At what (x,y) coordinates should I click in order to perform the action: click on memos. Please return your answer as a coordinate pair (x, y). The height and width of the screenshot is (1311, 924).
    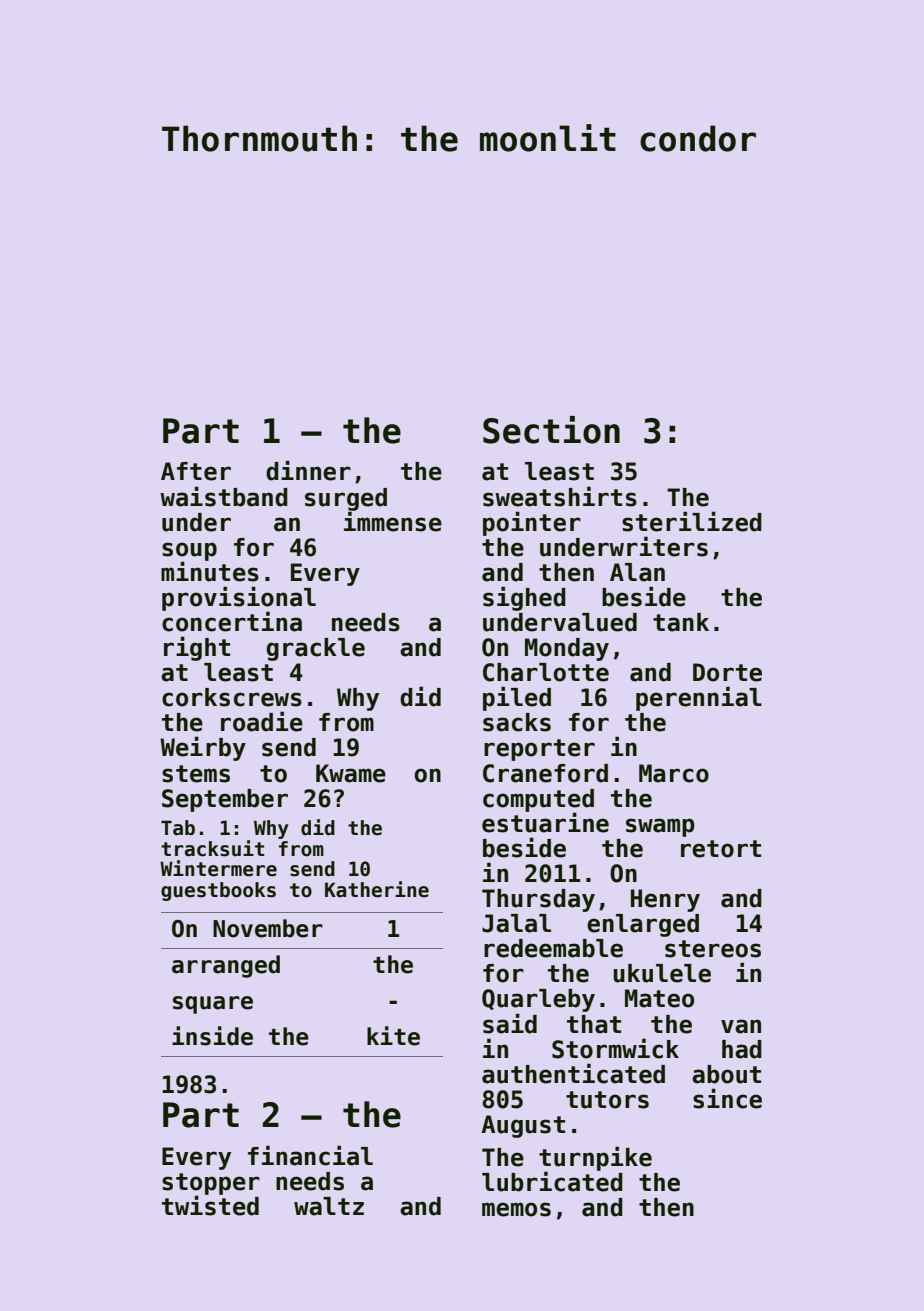
    Looking at the image, I should click on (516, 1209).
